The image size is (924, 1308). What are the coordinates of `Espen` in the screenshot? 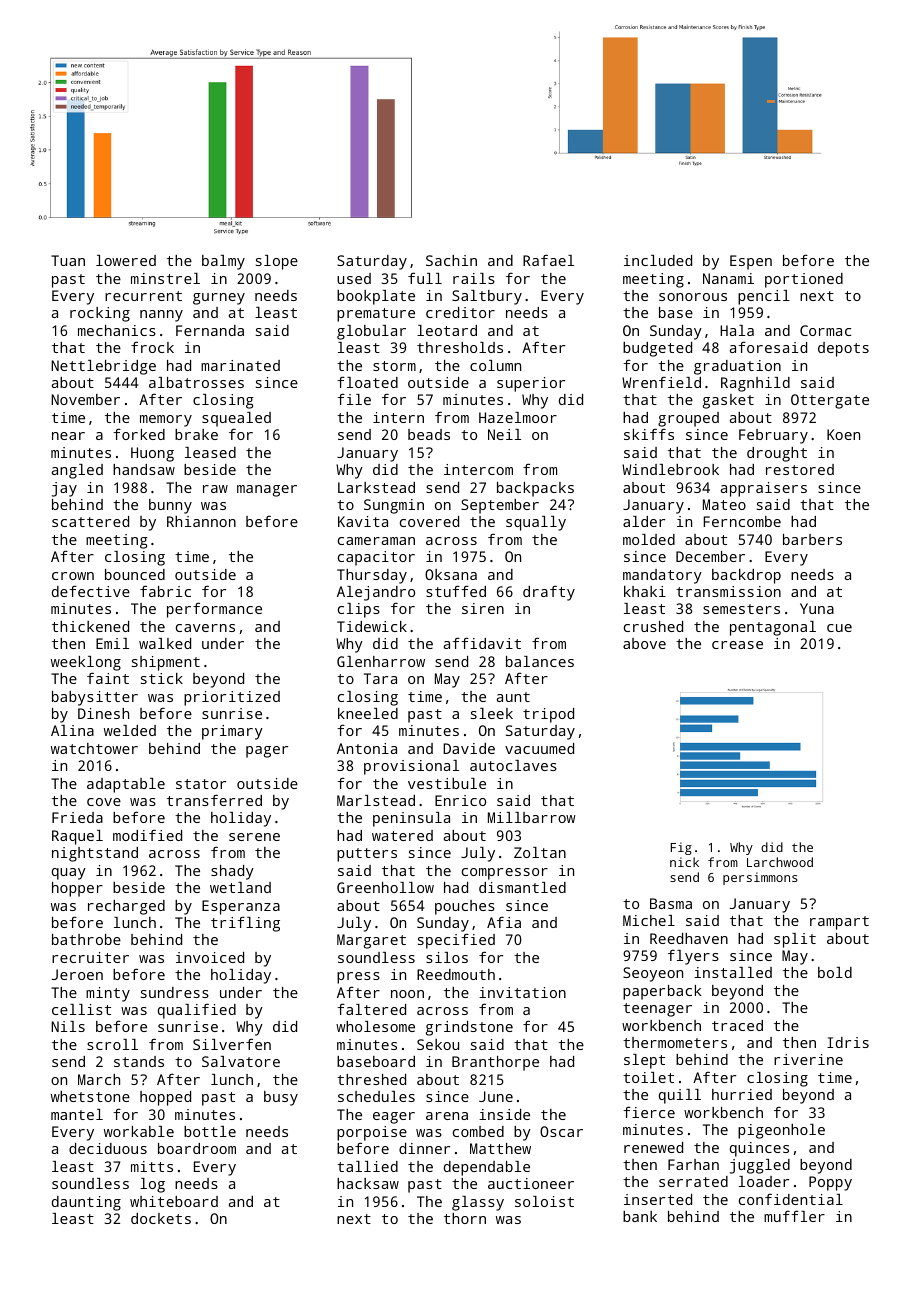 It's located at (751, 262).
